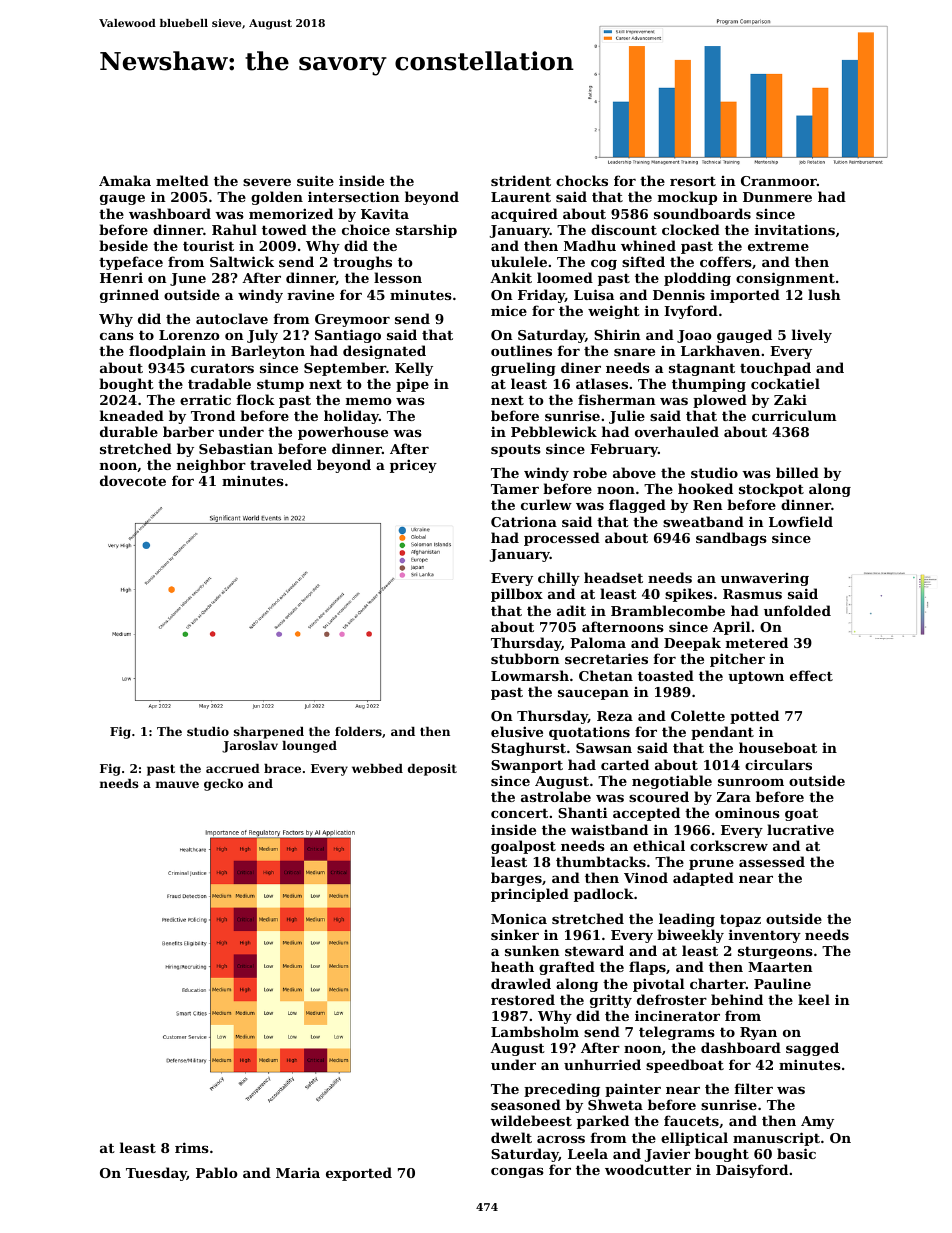 The width and height of the screenshot is (952, 1233). Describe the element at coordinates (779, 181) in the screenshot. I see `Cranmoor` at that location.
